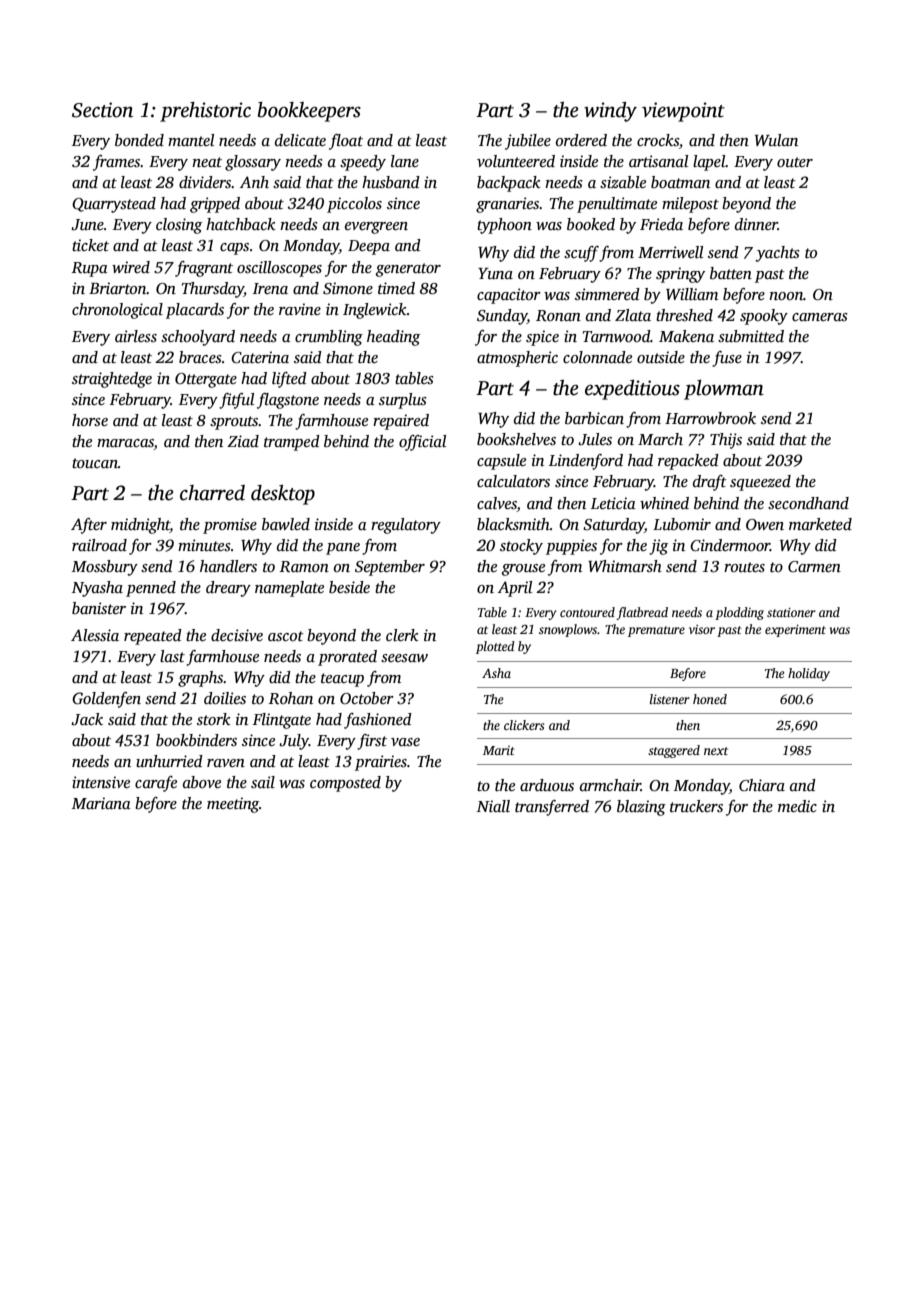 Image resolution: width=924 pixels, height=1308 pixels. Describe the element at coordinates (214, 719) in the document. I see `stork` at that location.
